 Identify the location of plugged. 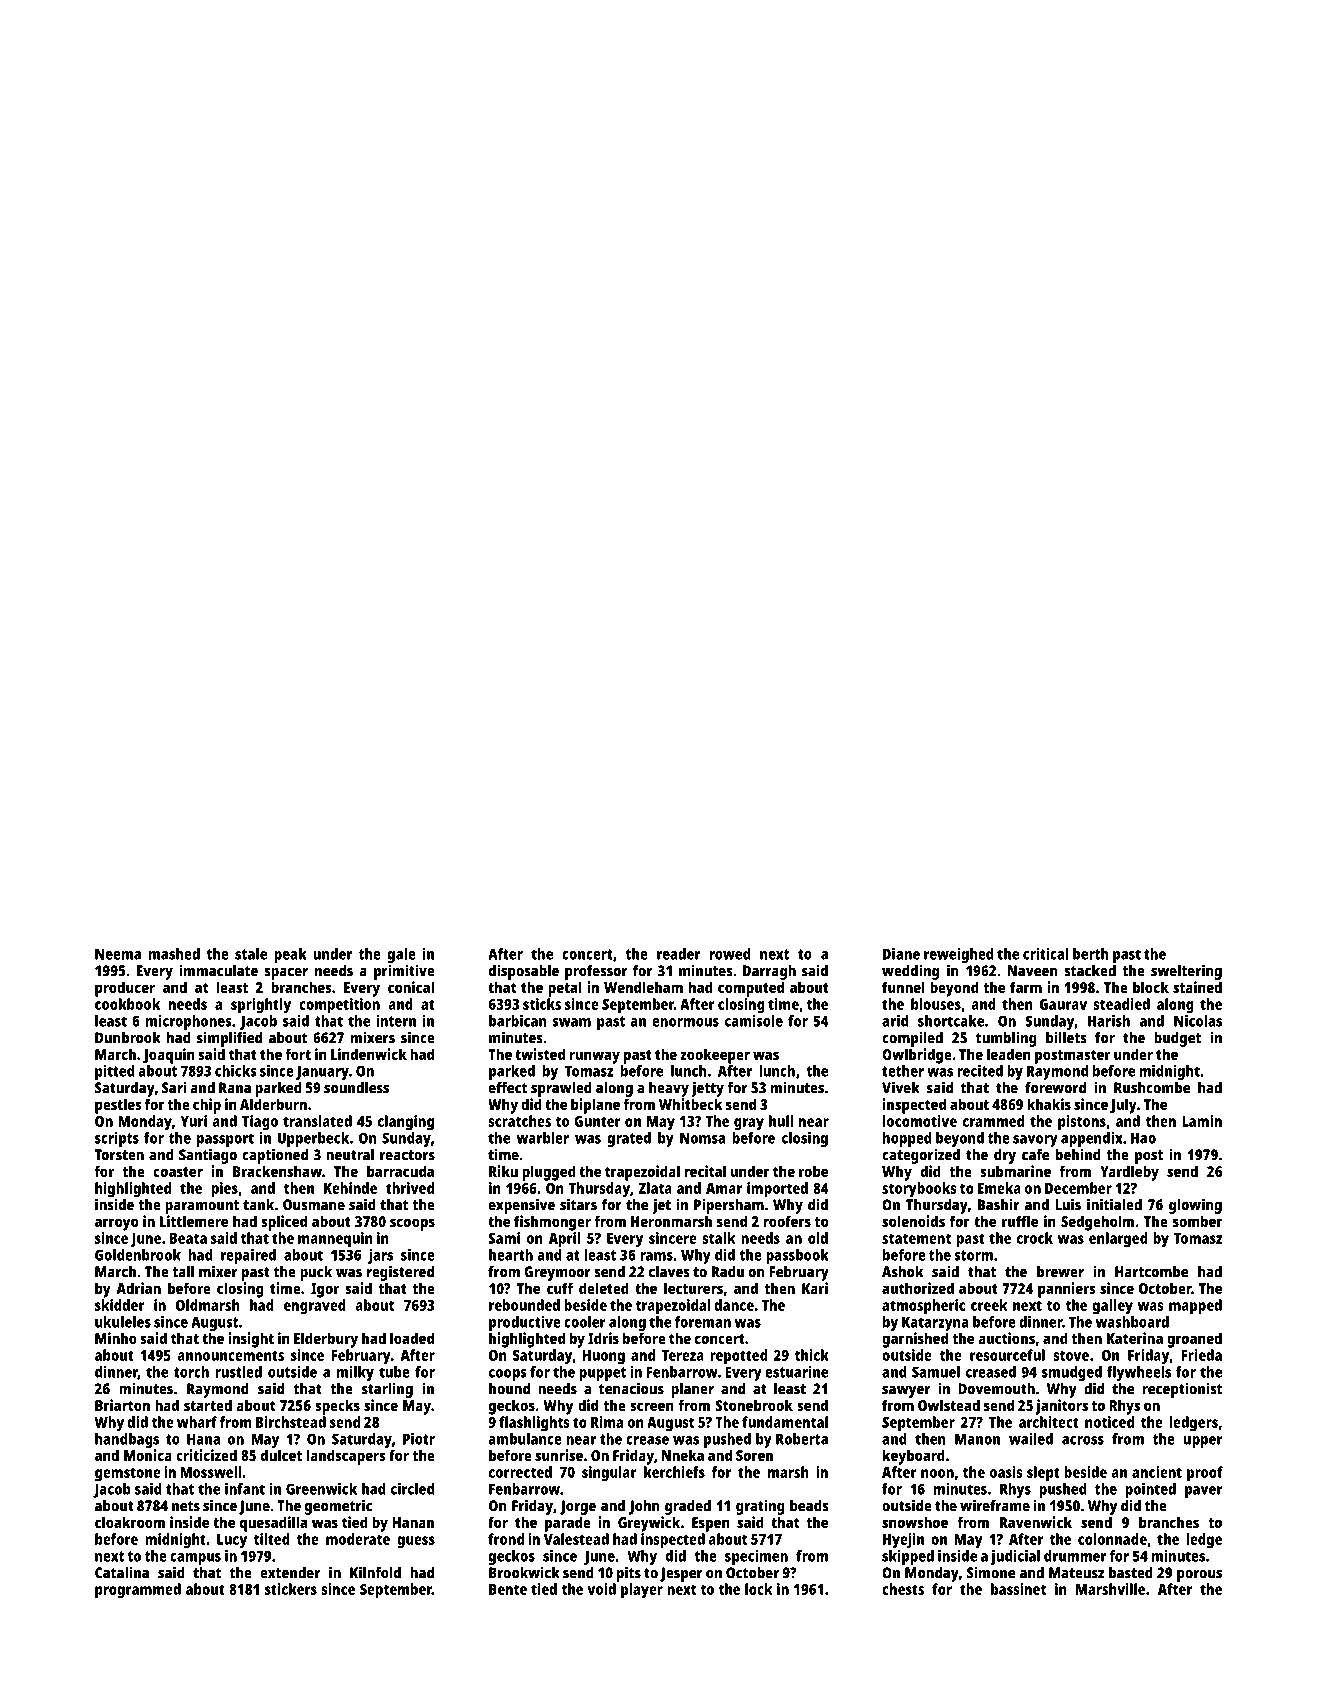
(549, 1173).
